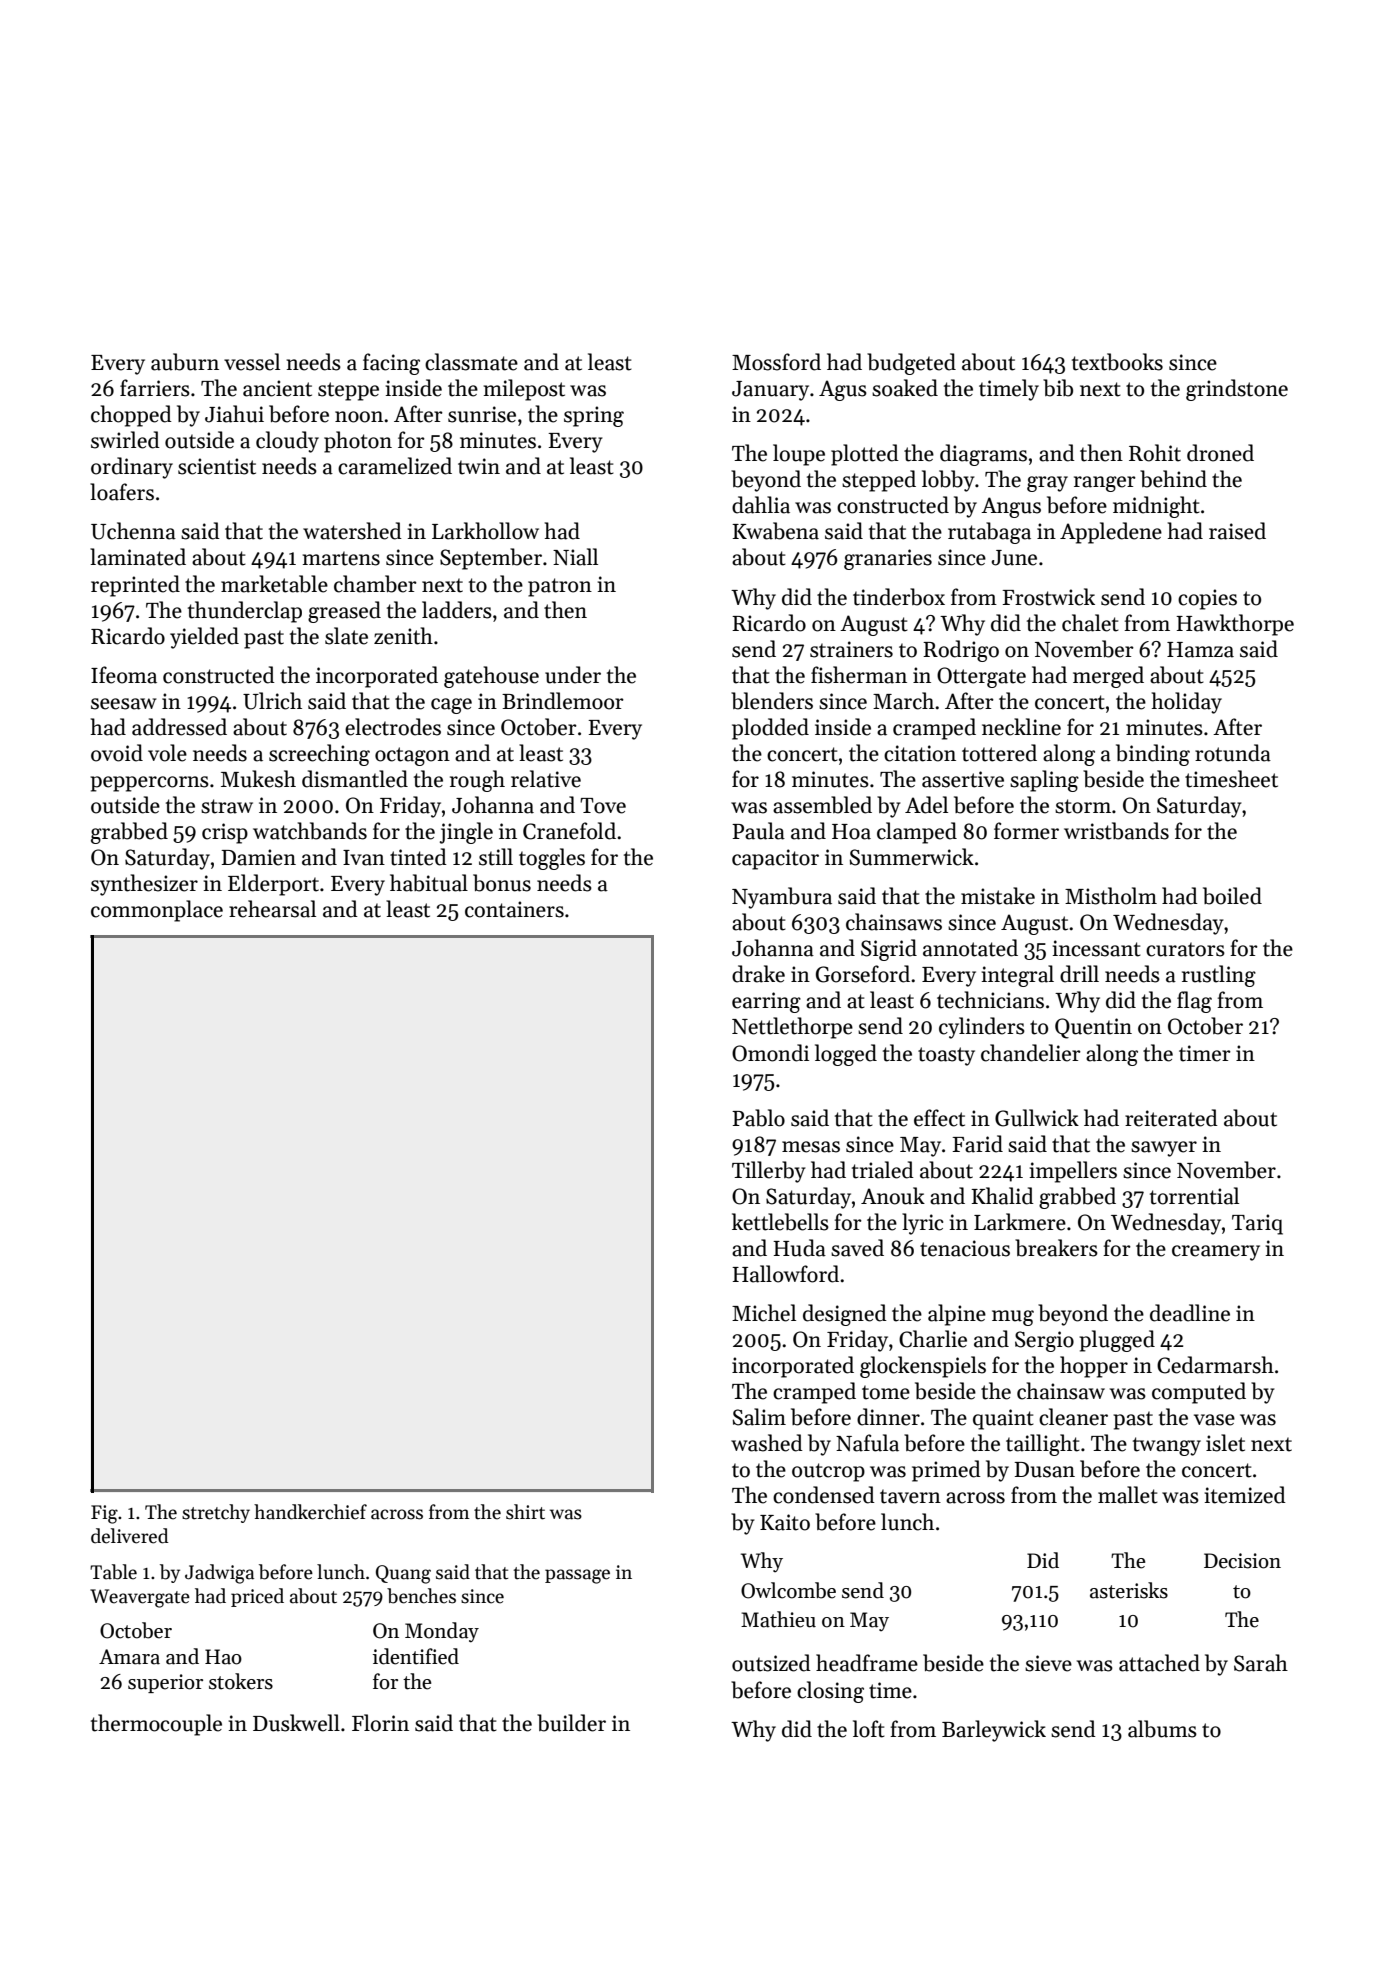 This screenshot has width=1386, height=1969. I want to click on textbooks, so click(1117, 362).
